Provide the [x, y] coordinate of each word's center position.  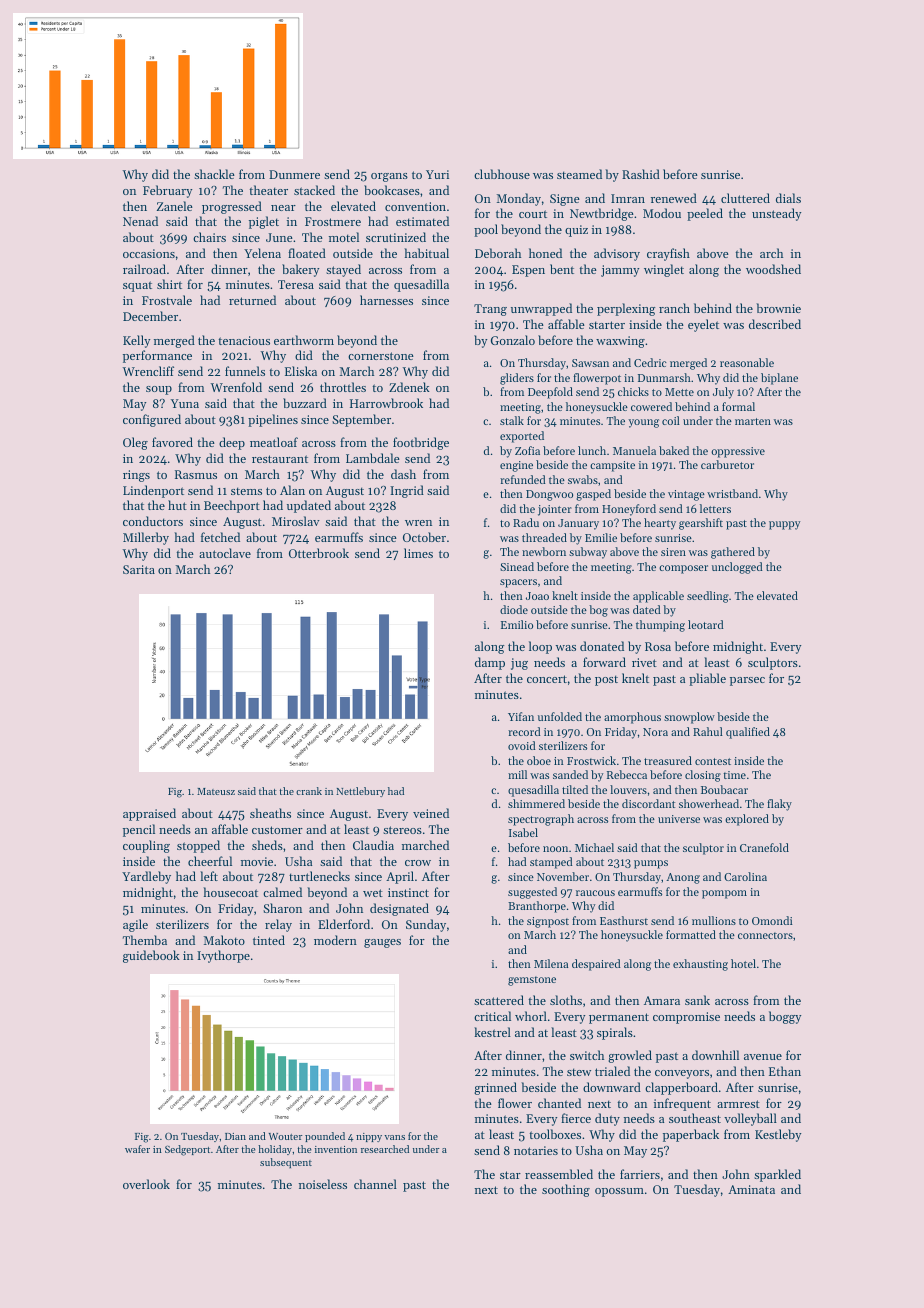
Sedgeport [187, 1150]
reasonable [747, 362]
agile [135, 925]
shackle [214, 174]
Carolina [745, 876]
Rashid [641, 174]
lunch [592, 450]
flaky [779, 805]
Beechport [232, 506]
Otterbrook [319, 553]
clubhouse [502, 174]
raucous [595, 893]
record [524, 731]
